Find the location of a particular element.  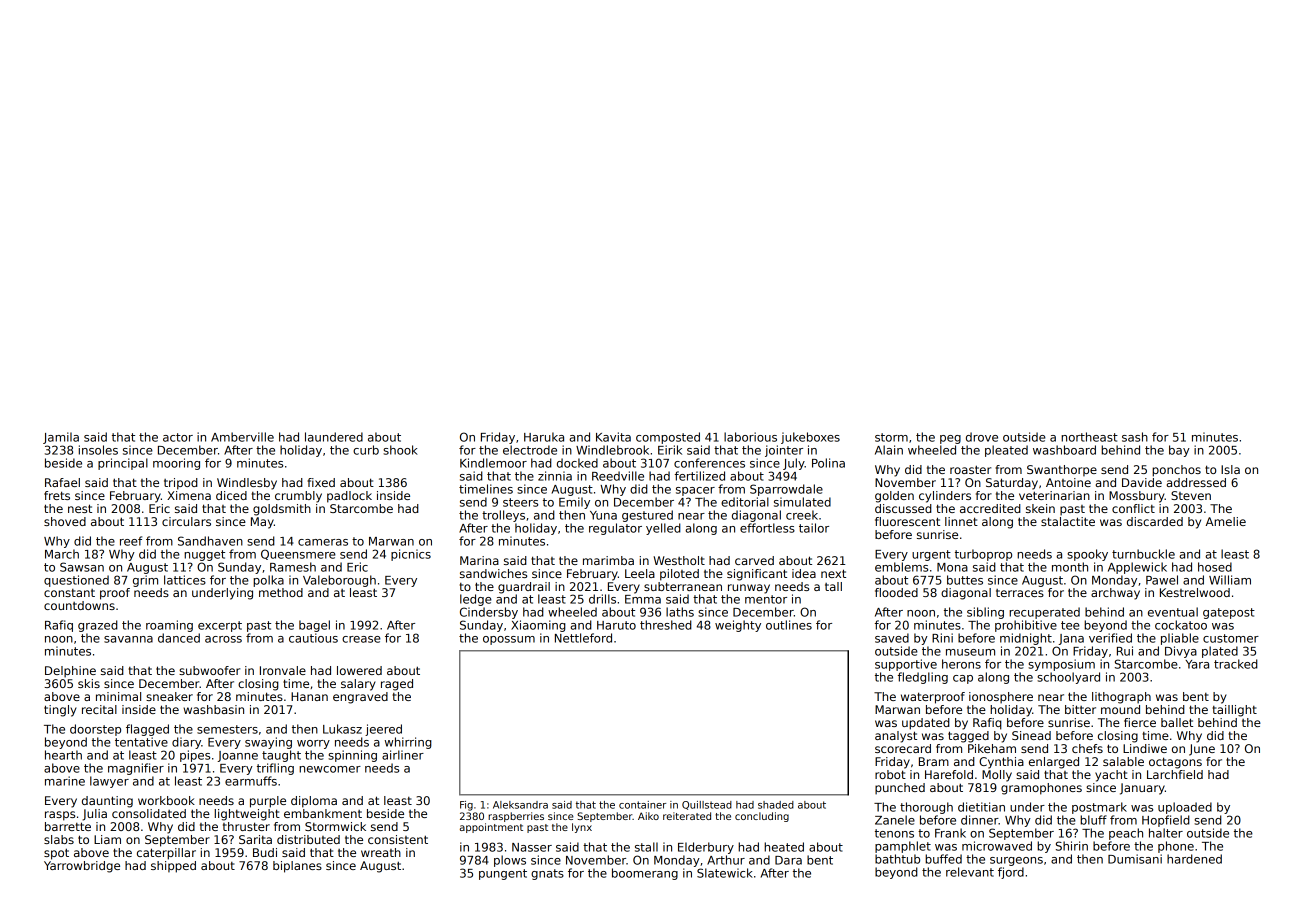

jointer is located at coordinates (784, 451).
